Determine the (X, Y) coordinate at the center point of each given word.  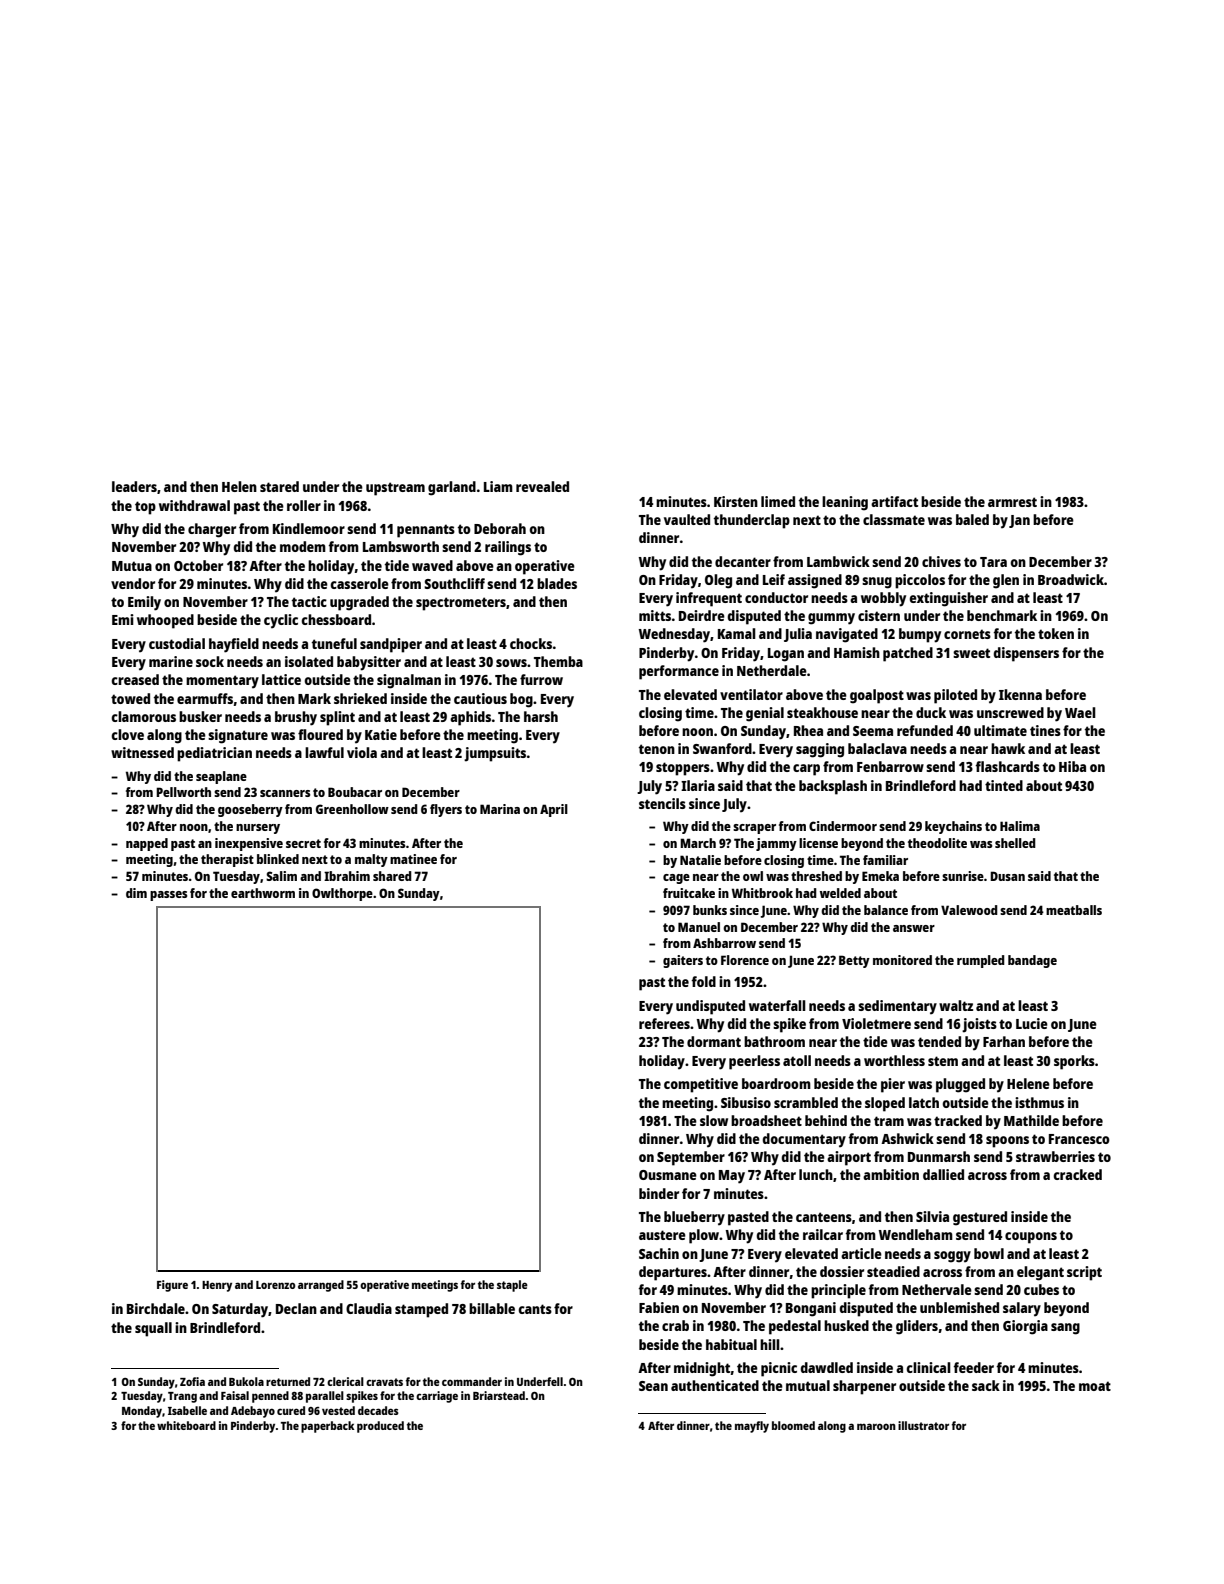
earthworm (263, 893)
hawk (1008, 748)
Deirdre (702, 615)
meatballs (1074, 910)
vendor (133, 583)
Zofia (192, 1381)
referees (664, 1023)
